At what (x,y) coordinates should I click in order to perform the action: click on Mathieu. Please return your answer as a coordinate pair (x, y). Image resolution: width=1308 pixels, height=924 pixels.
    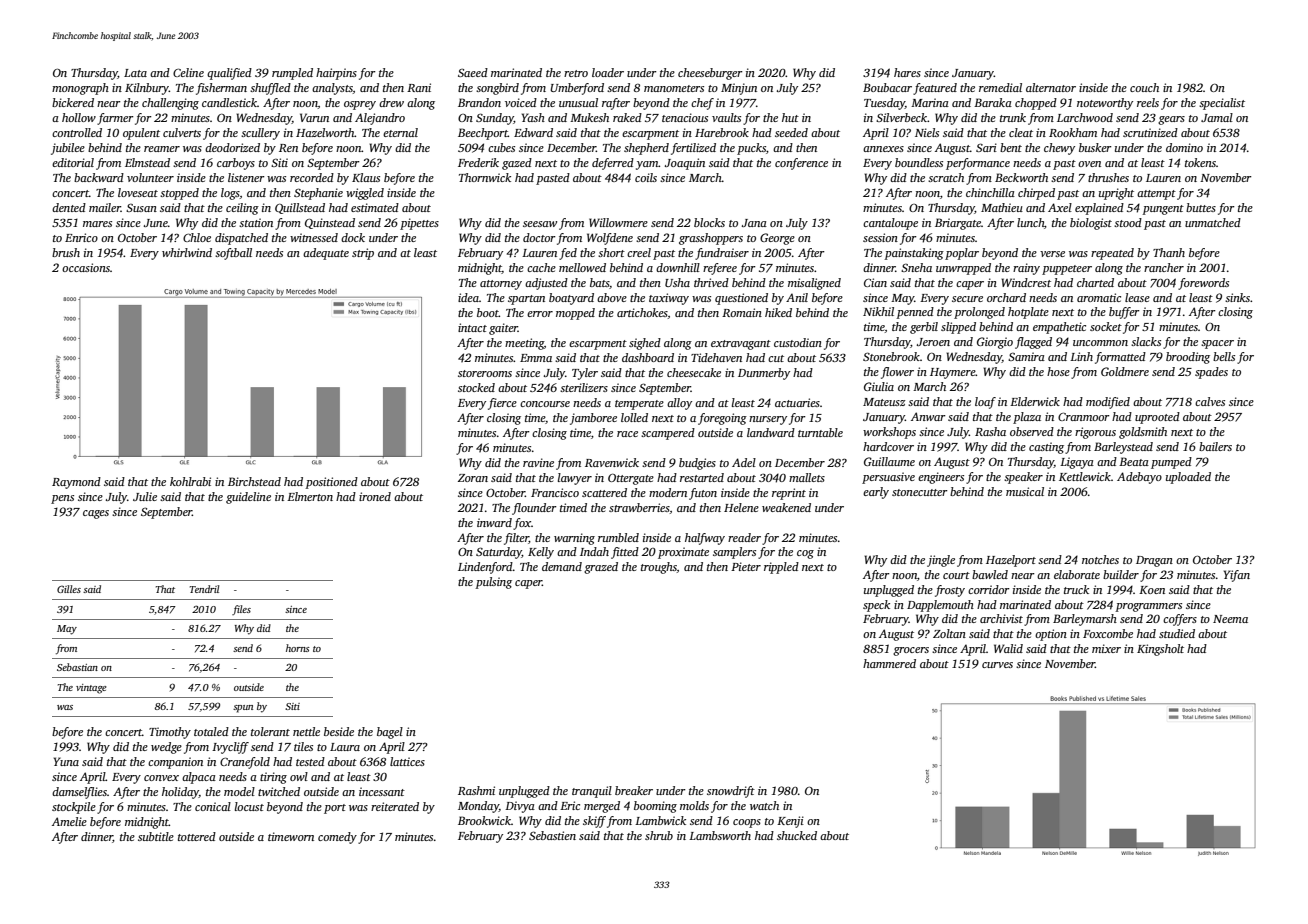
    Looking at the image, I should click on (1002, 207).
